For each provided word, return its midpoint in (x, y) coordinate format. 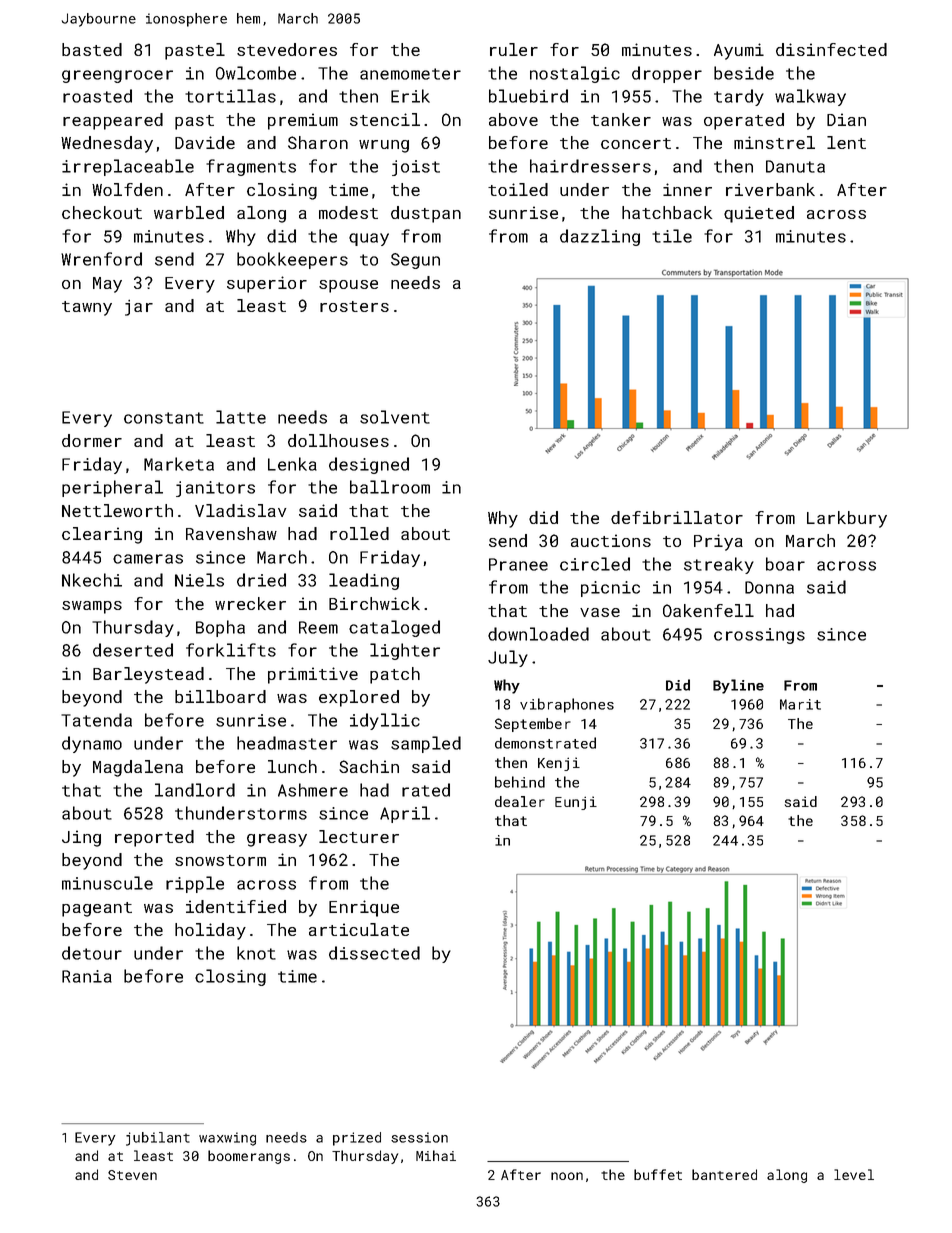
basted (92, 49)
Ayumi (739, 51)
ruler (514, 49)
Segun (415, 261)
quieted (759, 214)
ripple (195, 884)
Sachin (369, 766)
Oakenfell (708, 610)
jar (139, 308)
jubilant (158, 1139)
